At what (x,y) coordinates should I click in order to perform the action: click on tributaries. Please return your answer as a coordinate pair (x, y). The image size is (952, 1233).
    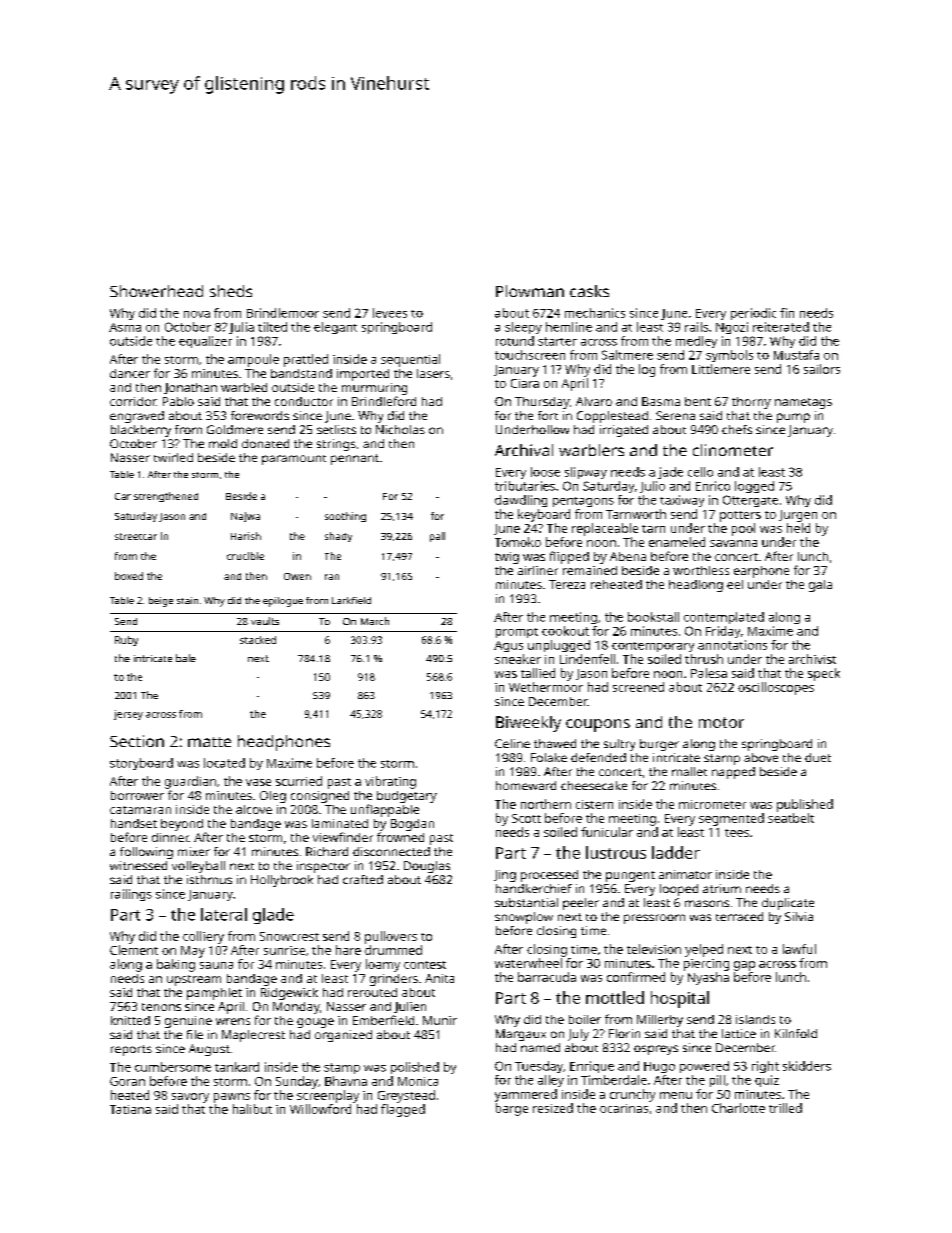
    Looking at the image, I should click on (525, 486).
